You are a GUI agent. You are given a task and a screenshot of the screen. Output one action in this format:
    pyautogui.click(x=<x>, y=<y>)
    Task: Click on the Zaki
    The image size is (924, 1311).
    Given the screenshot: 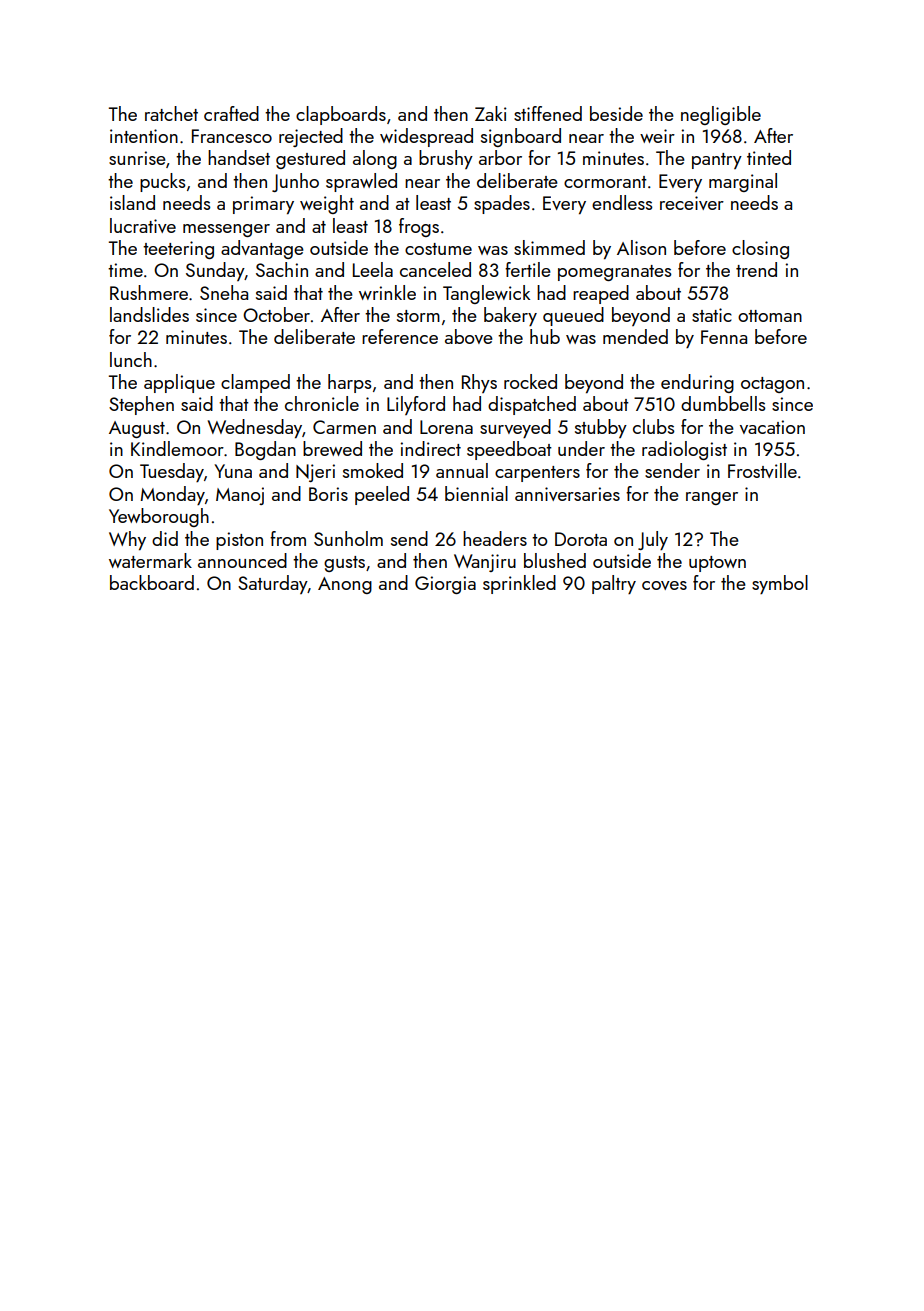 What is the action you would take?
    pyautogui.click(x=491, y=113)
